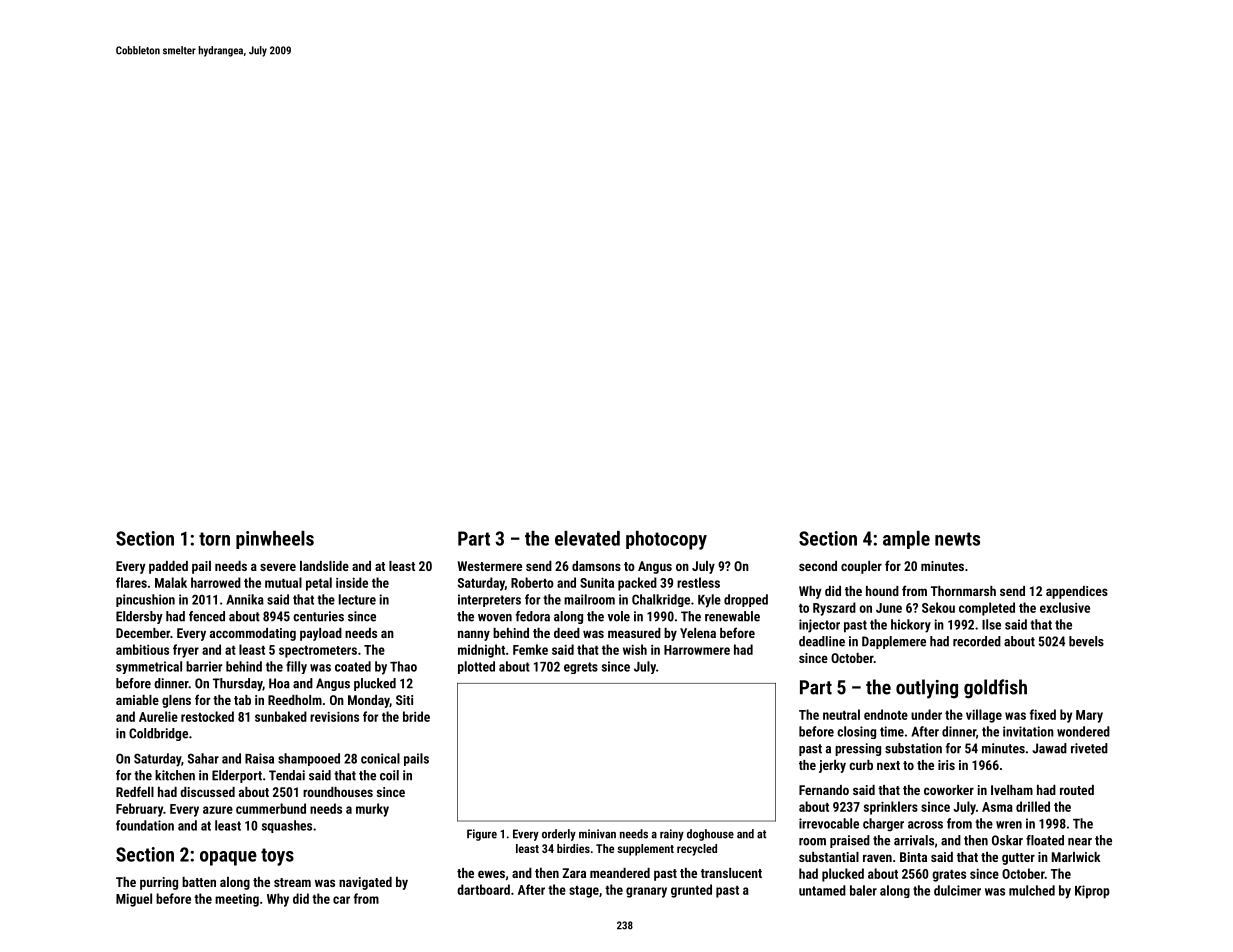 This page has height=952, width=1233. I want to click on neutral, so click(841, 714).
